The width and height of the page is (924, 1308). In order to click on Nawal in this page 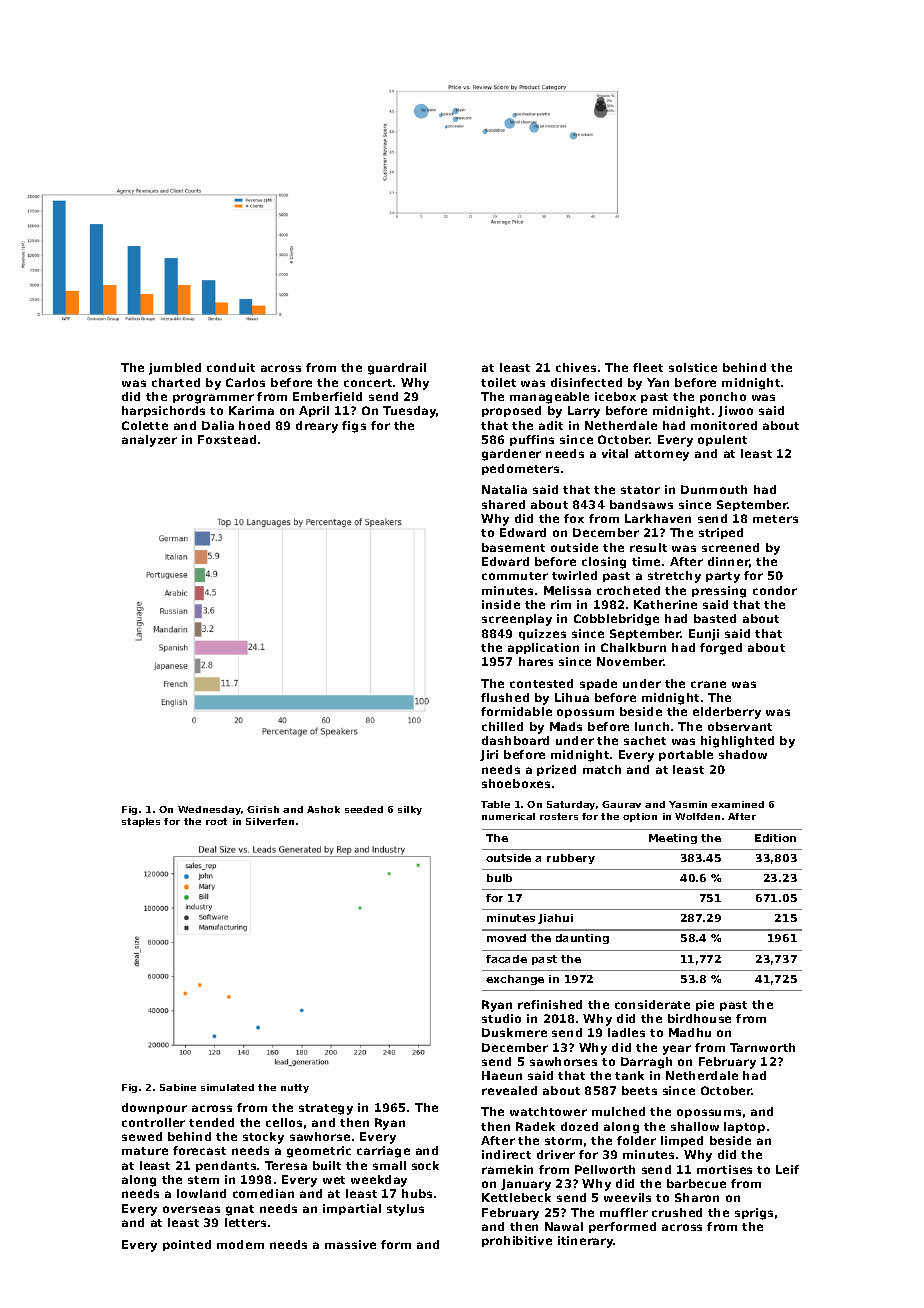, I will do `click(564, 1226)`.
